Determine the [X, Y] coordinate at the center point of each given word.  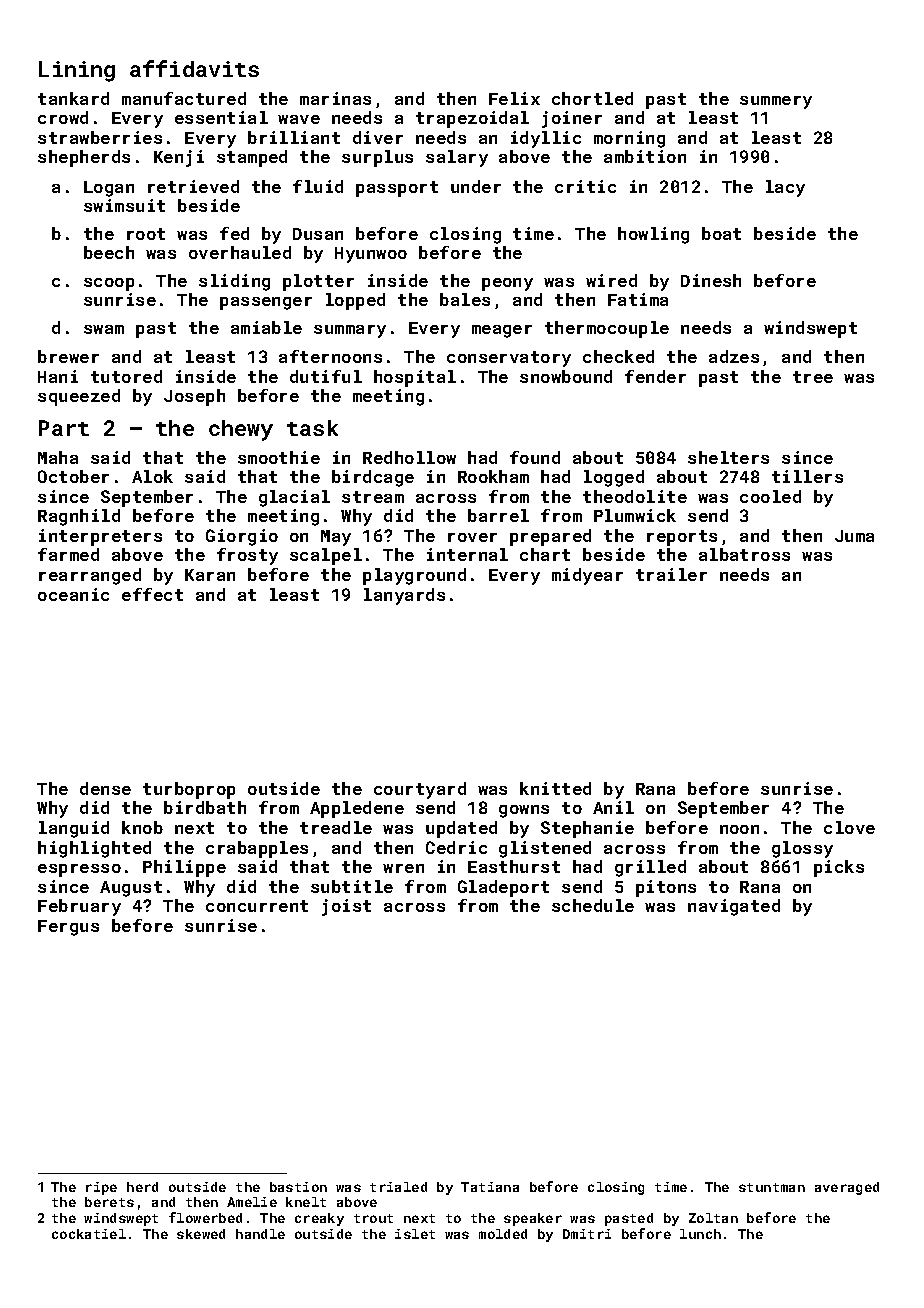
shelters [728, 457]
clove [849, 827]
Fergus [68, 928]
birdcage [373, 478]
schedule [593, 905]
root [146, 234]
